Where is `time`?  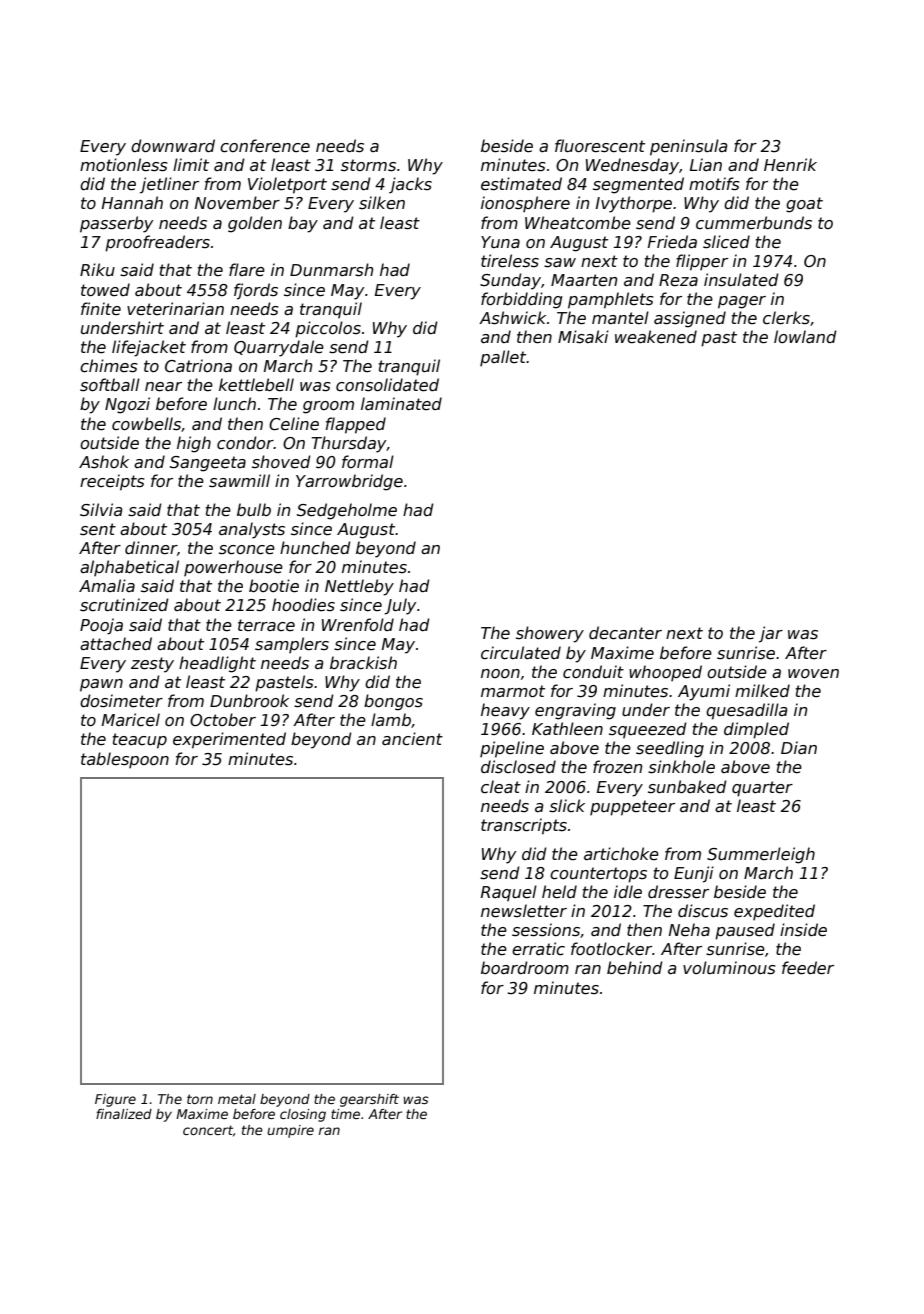 time is located at coordinates (345, 1114).
